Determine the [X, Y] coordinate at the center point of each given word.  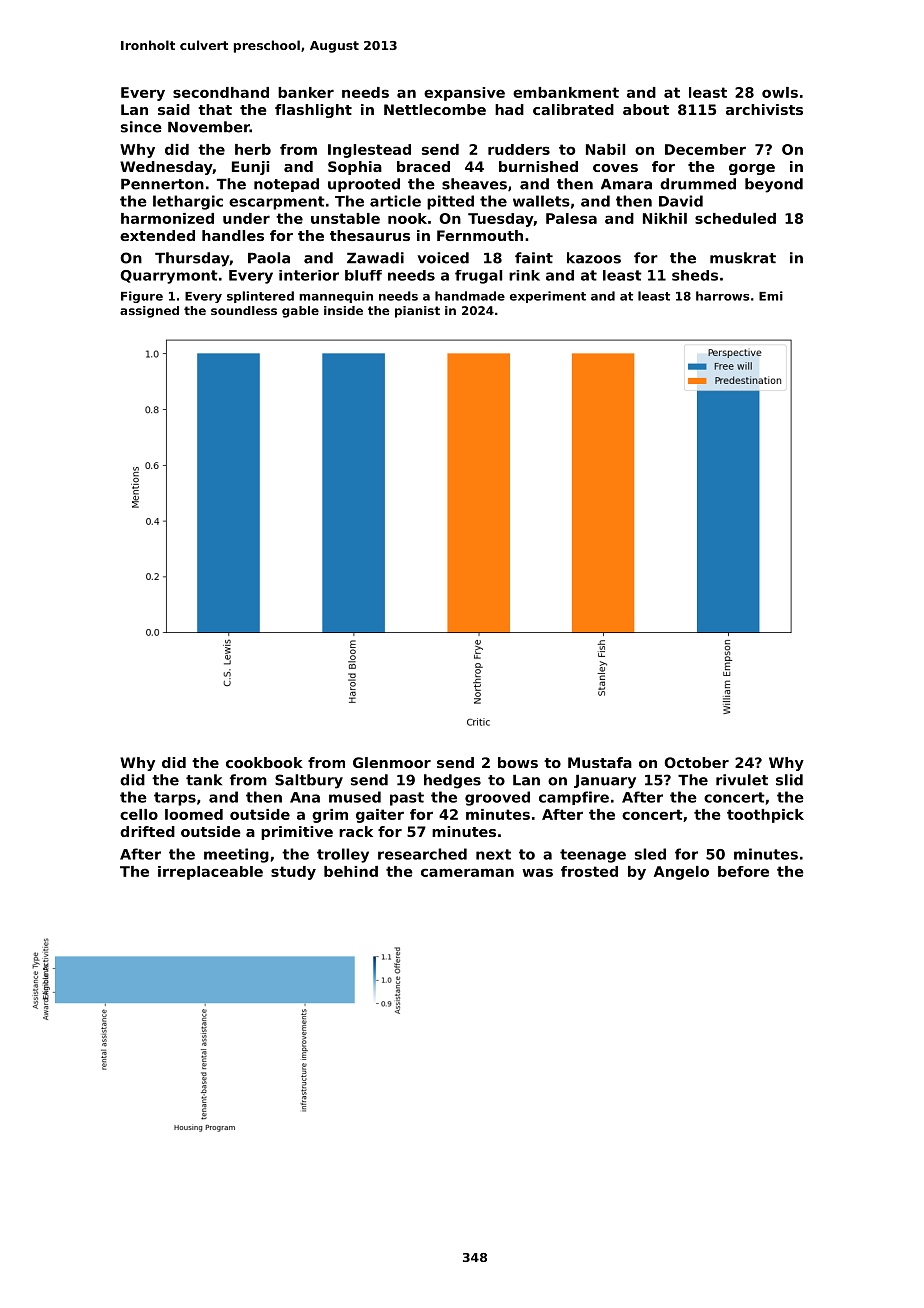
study [293, 873]
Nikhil [665, 218]
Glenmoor [392, 762]
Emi [771, 296]
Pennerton [162, 184]
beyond [774, 185]
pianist [417, 312]
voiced [443, 258]
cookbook [264, 762]
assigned [149, 312]
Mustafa [600, 762]
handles [233, 235]
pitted [450, 202]
